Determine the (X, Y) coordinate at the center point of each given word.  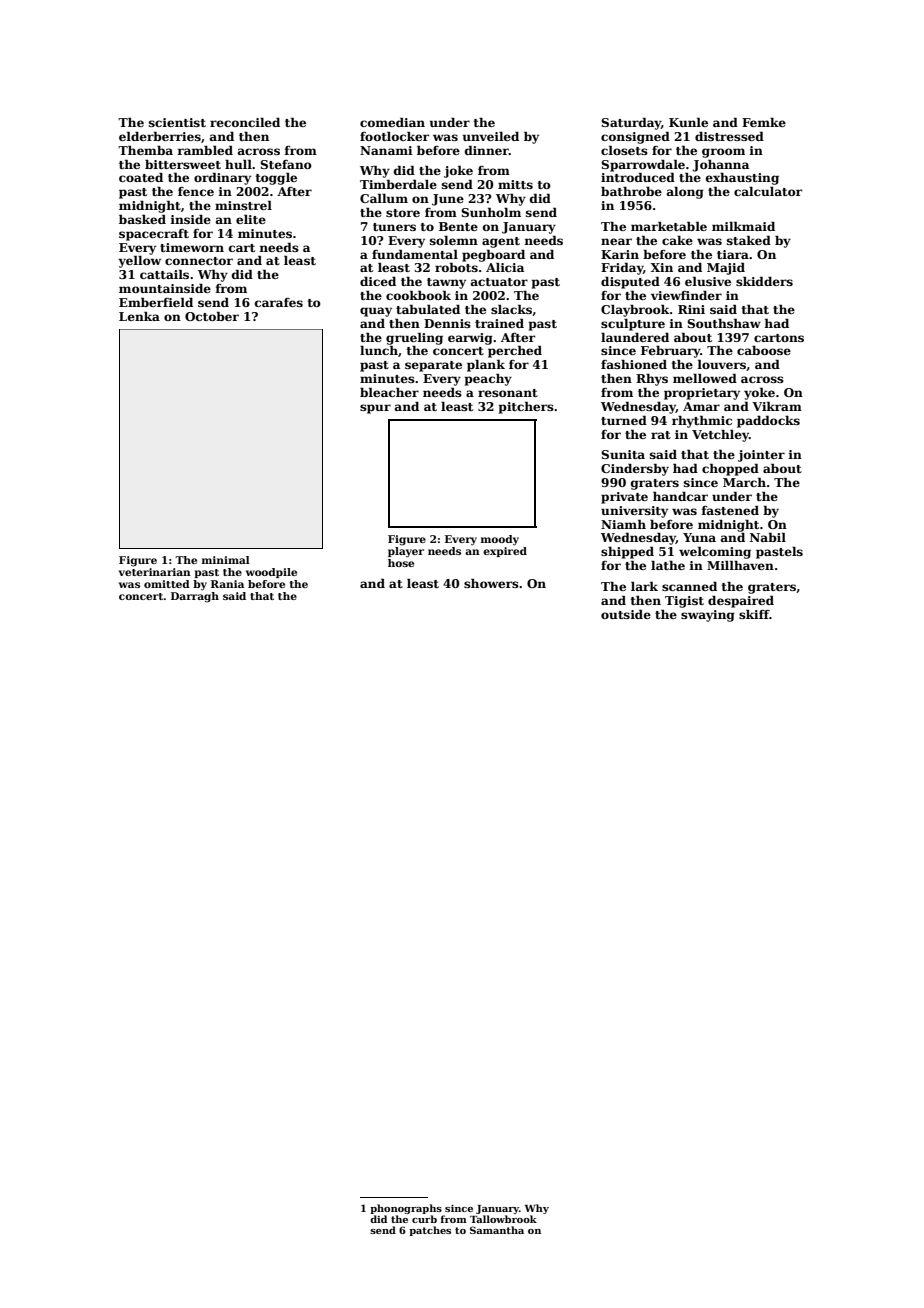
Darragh (195, 597)
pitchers (526, 407)
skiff (754, 614)
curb (424, 1219)
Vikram (777, 406)
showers (491, 583)
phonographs (406, 1209)
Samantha (497, 1230)
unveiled (491, 136)
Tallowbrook (503, 1219)
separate (433, 366)
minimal (226, 560)
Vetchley (720, 435)
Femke (764, 122)
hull (238, 164)
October (212, 316)
